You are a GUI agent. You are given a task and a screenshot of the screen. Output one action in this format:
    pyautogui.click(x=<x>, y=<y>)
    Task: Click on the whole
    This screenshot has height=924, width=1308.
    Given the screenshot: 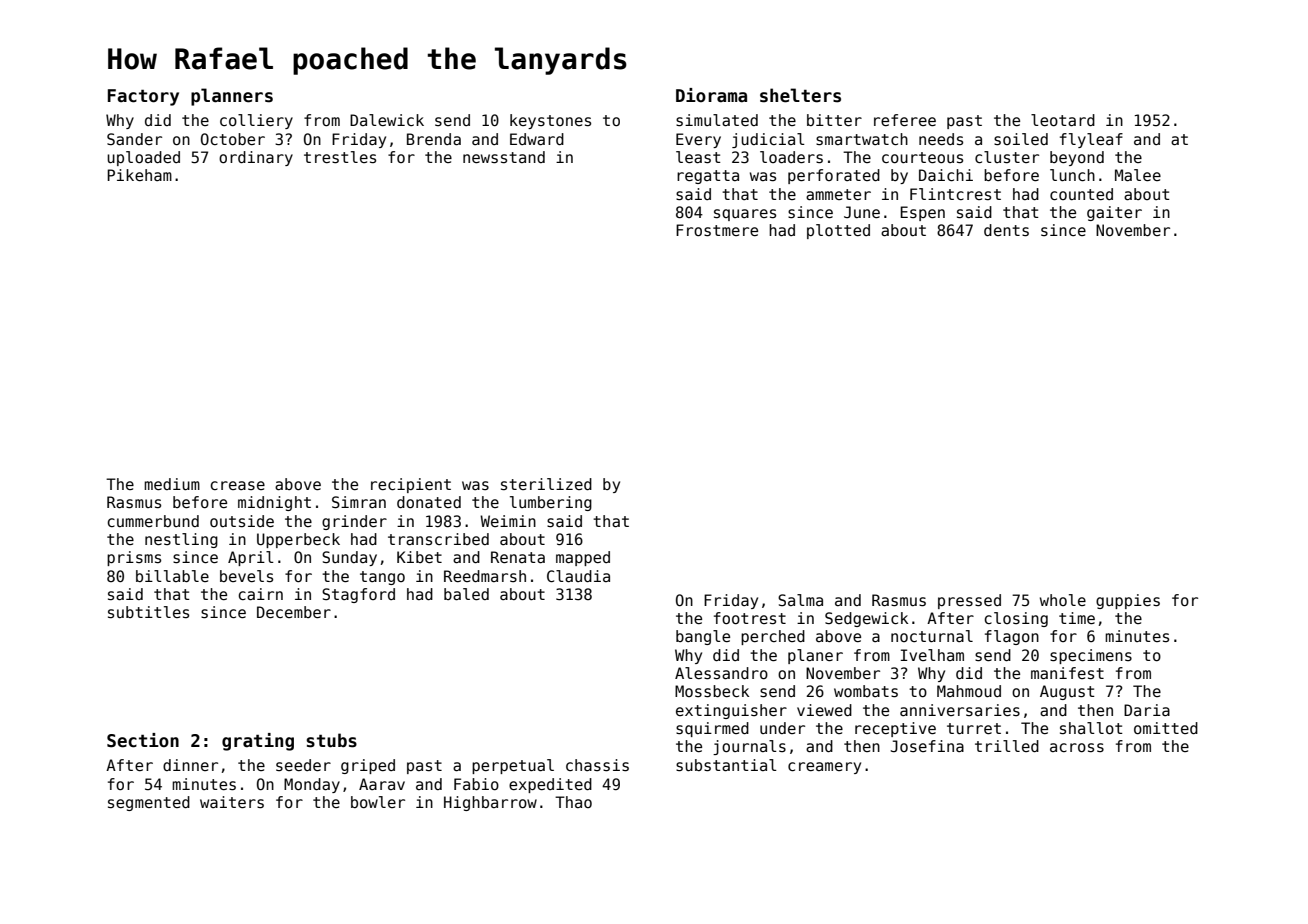 What is the action you would take?
    pyautogui.click(x=1063, y=600)
